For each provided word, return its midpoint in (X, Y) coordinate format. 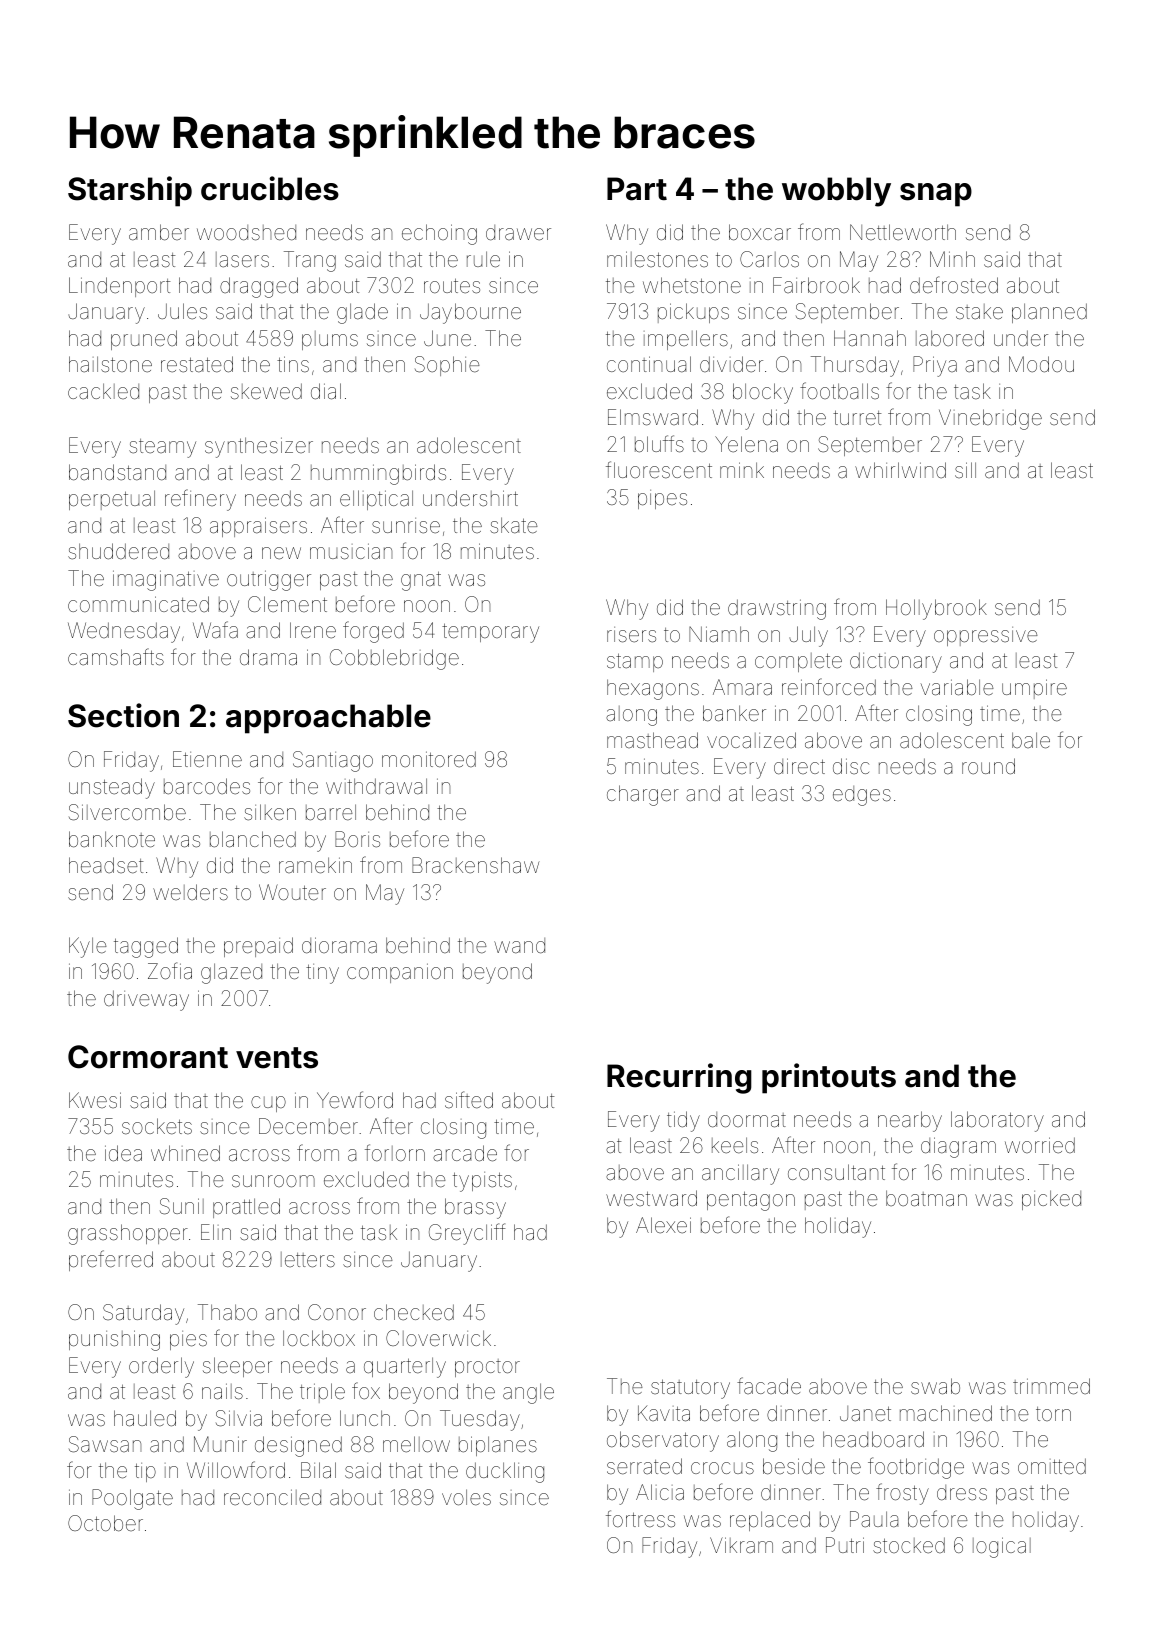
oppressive (986, 636)
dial (326, 391)
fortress (640, 1519)
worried (1040, 1145)
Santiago (333, 761)
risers (631, 635)
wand (519, 946)
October (105, 1523)
